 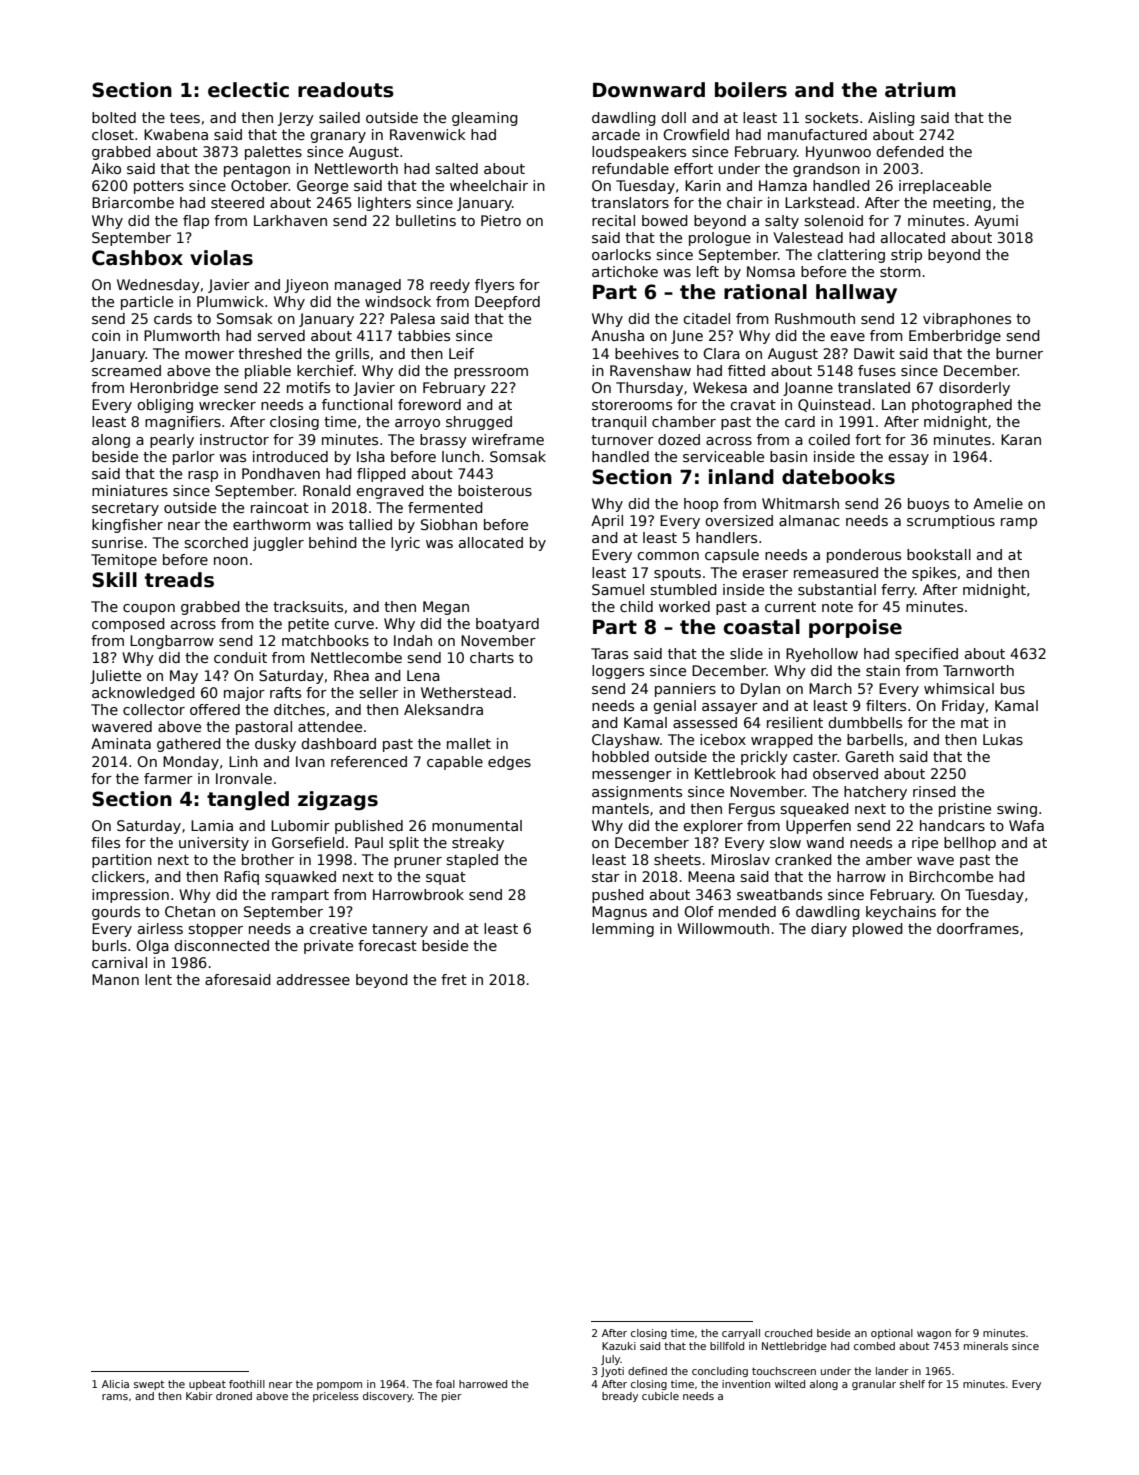 I want to click on Alicia, so click(x=115, y=1384).
